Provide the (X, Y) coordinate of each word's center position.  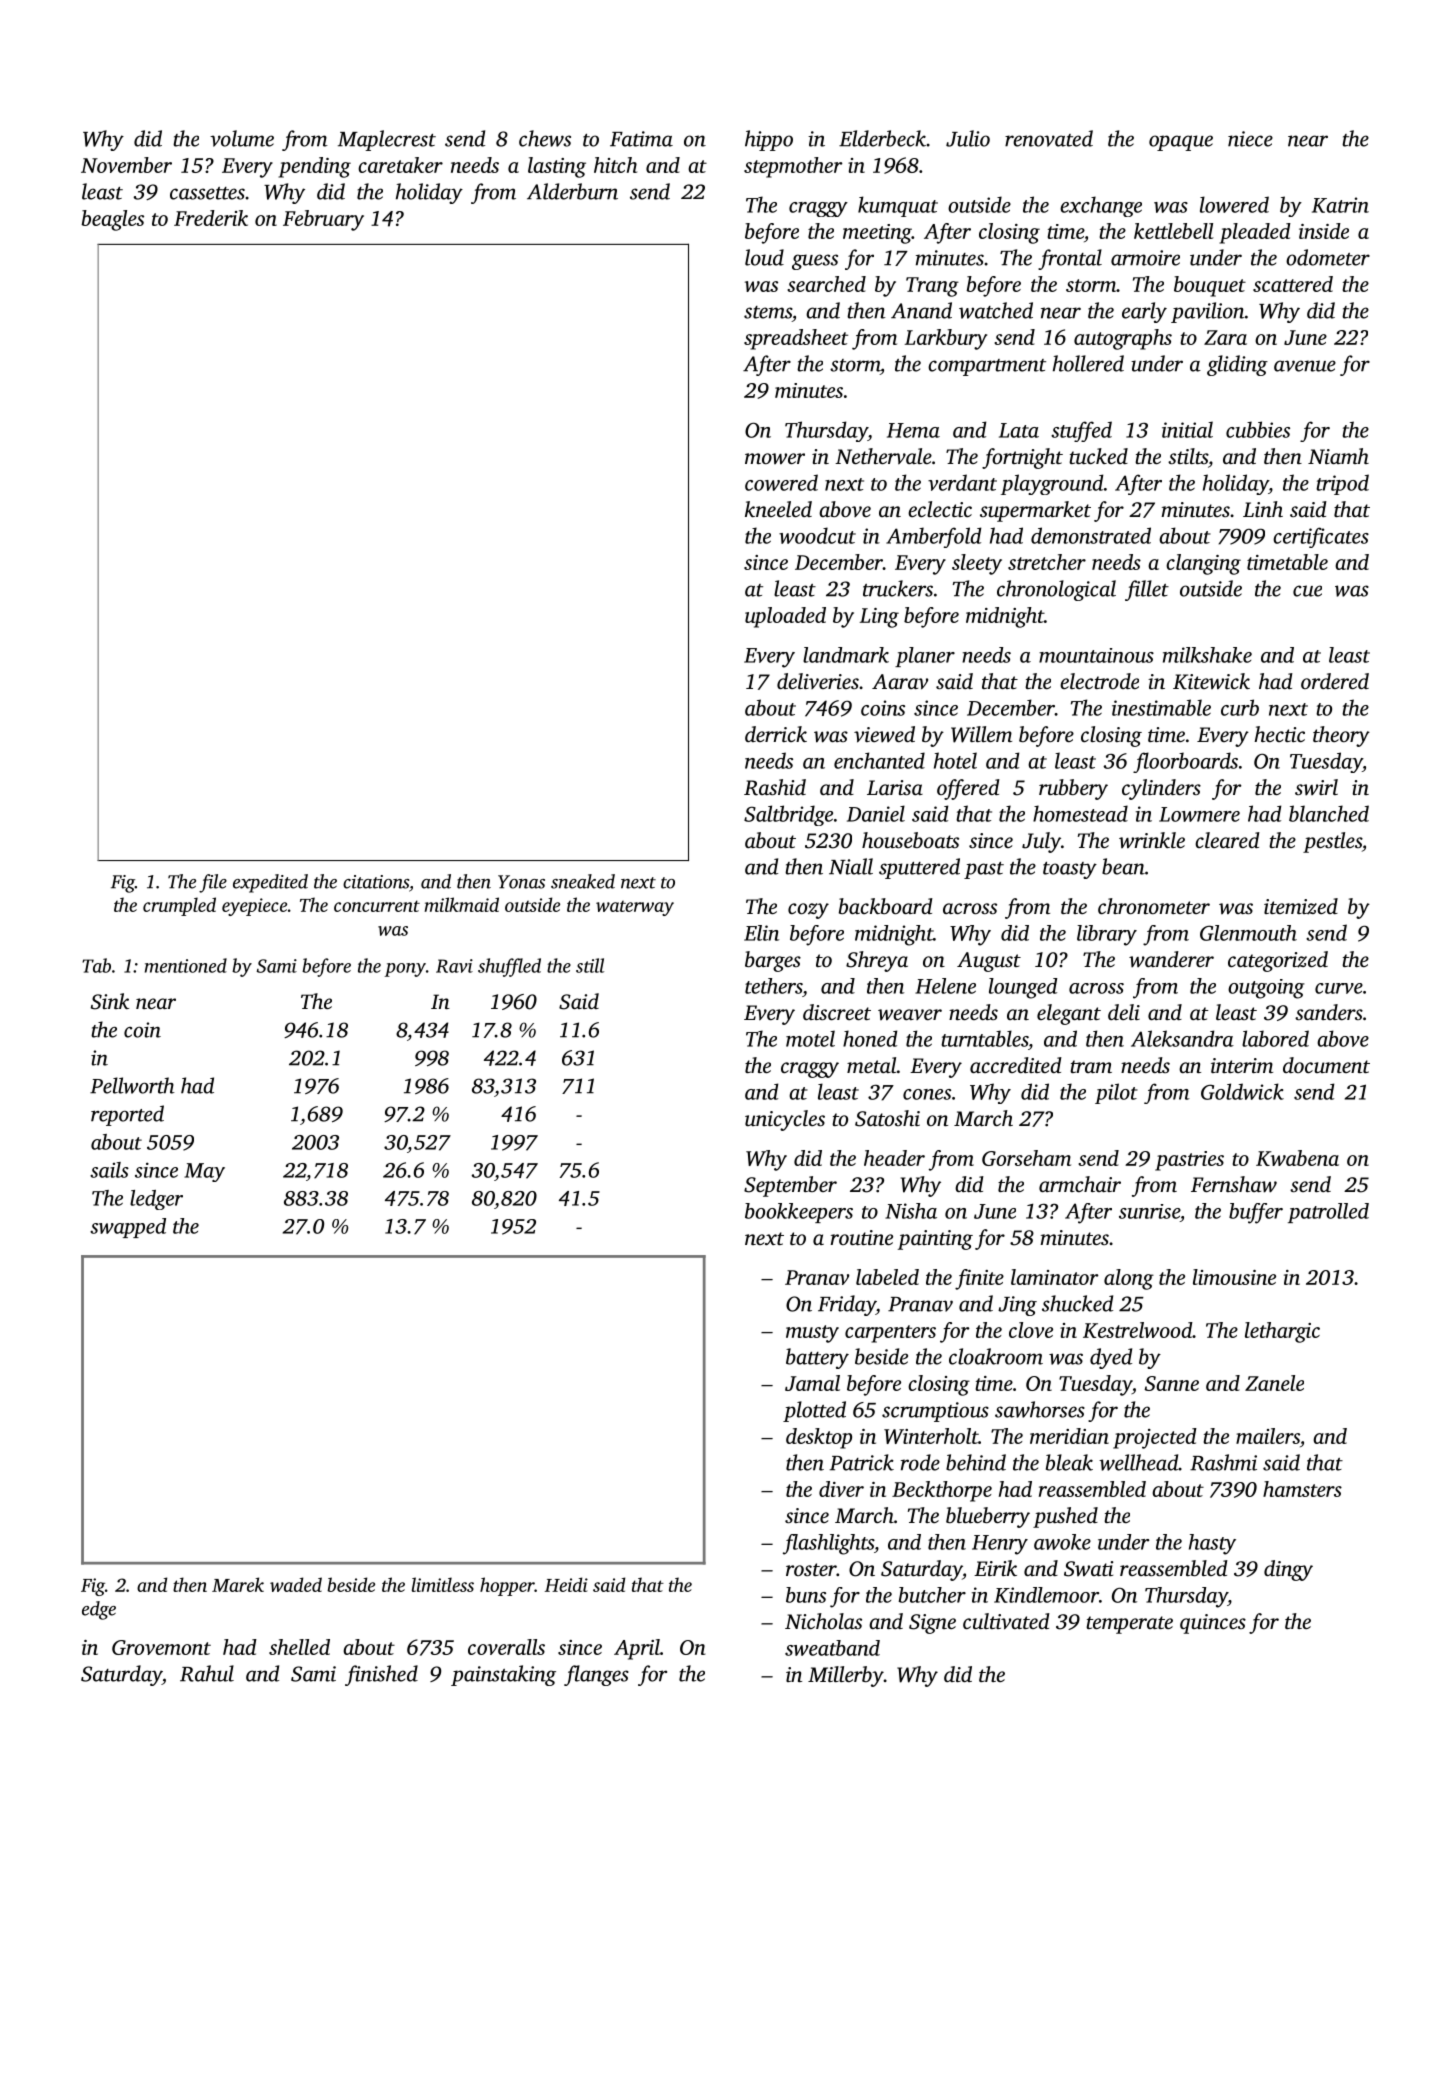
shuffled (509, 967)
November (126, 165)
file (213, 883)
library (1107, 935)
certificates (1321, 537)
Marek (238, 1584)
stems (768, 312)
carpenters (890, 1334)
